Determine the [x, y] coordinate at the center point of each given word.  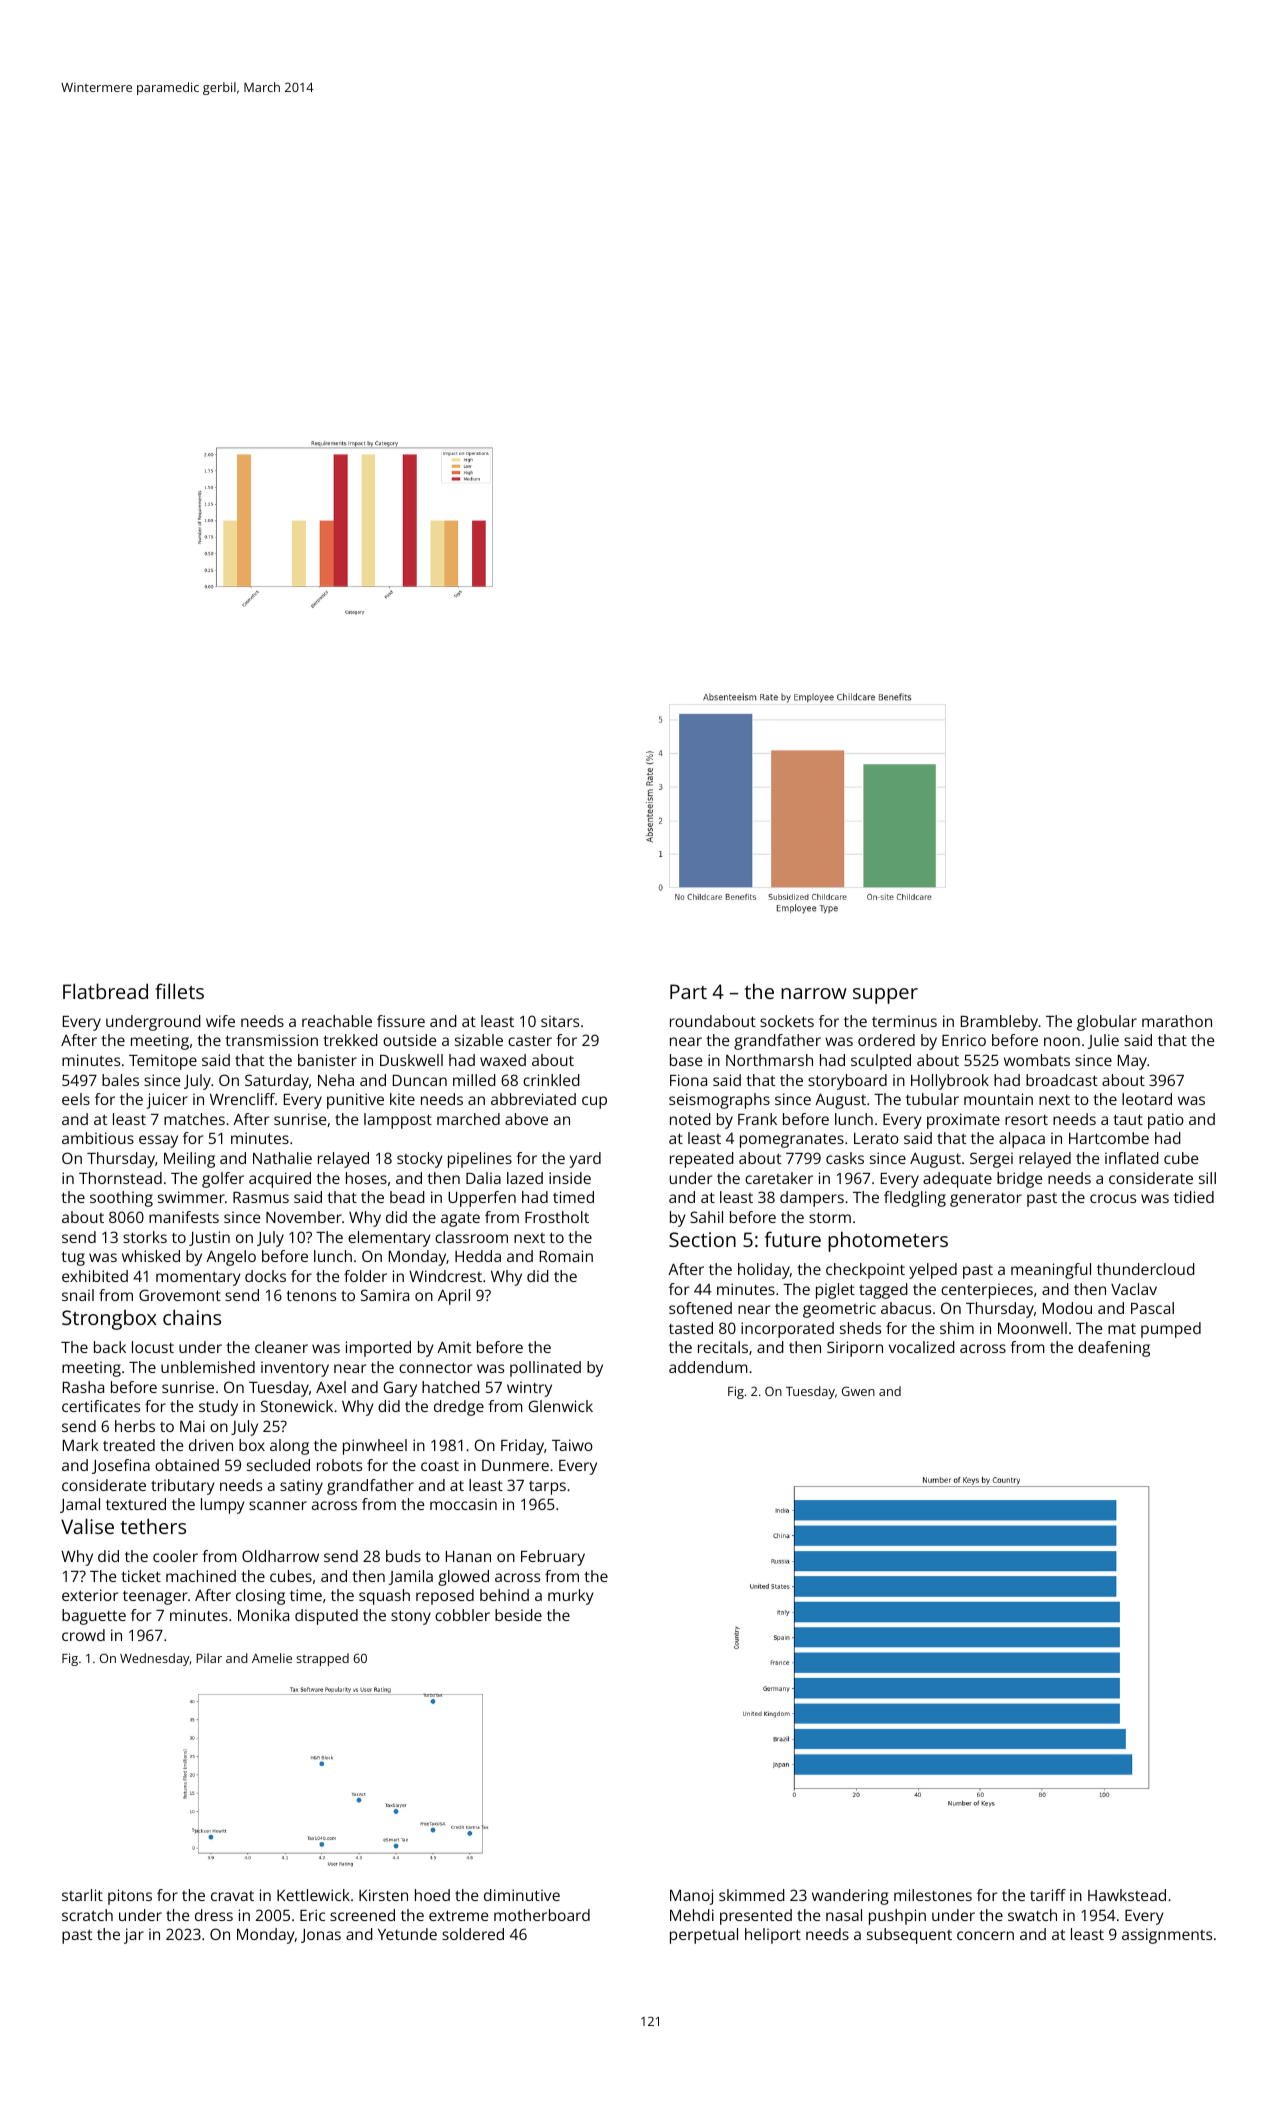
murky [571, 1597]
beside [518, 1615]
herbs [135, 1426]
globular [1107, 1023]
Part [688, 991]
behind [504, 1595]
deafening [1114, 1349]
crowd [83, 1635]
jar [134, 1936]
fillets [179, 991]
